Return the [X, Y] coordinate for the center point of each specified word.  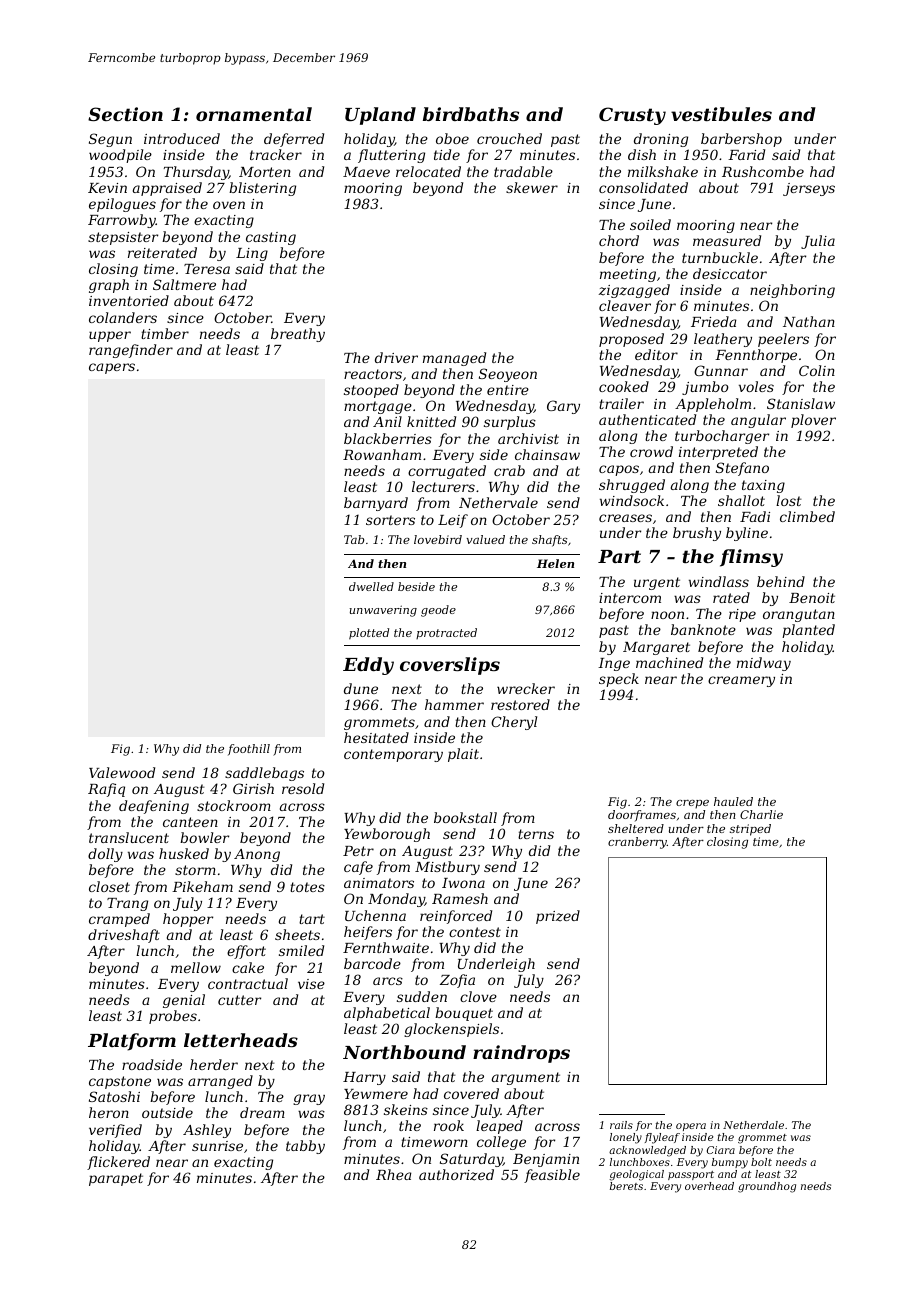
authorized [456, 1175]
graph [109, 286]
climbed [807, 516]
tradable [523, 171]
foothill [249, 750]
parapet [116, 1179]
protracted [446, 633]
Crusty [632, 116]
